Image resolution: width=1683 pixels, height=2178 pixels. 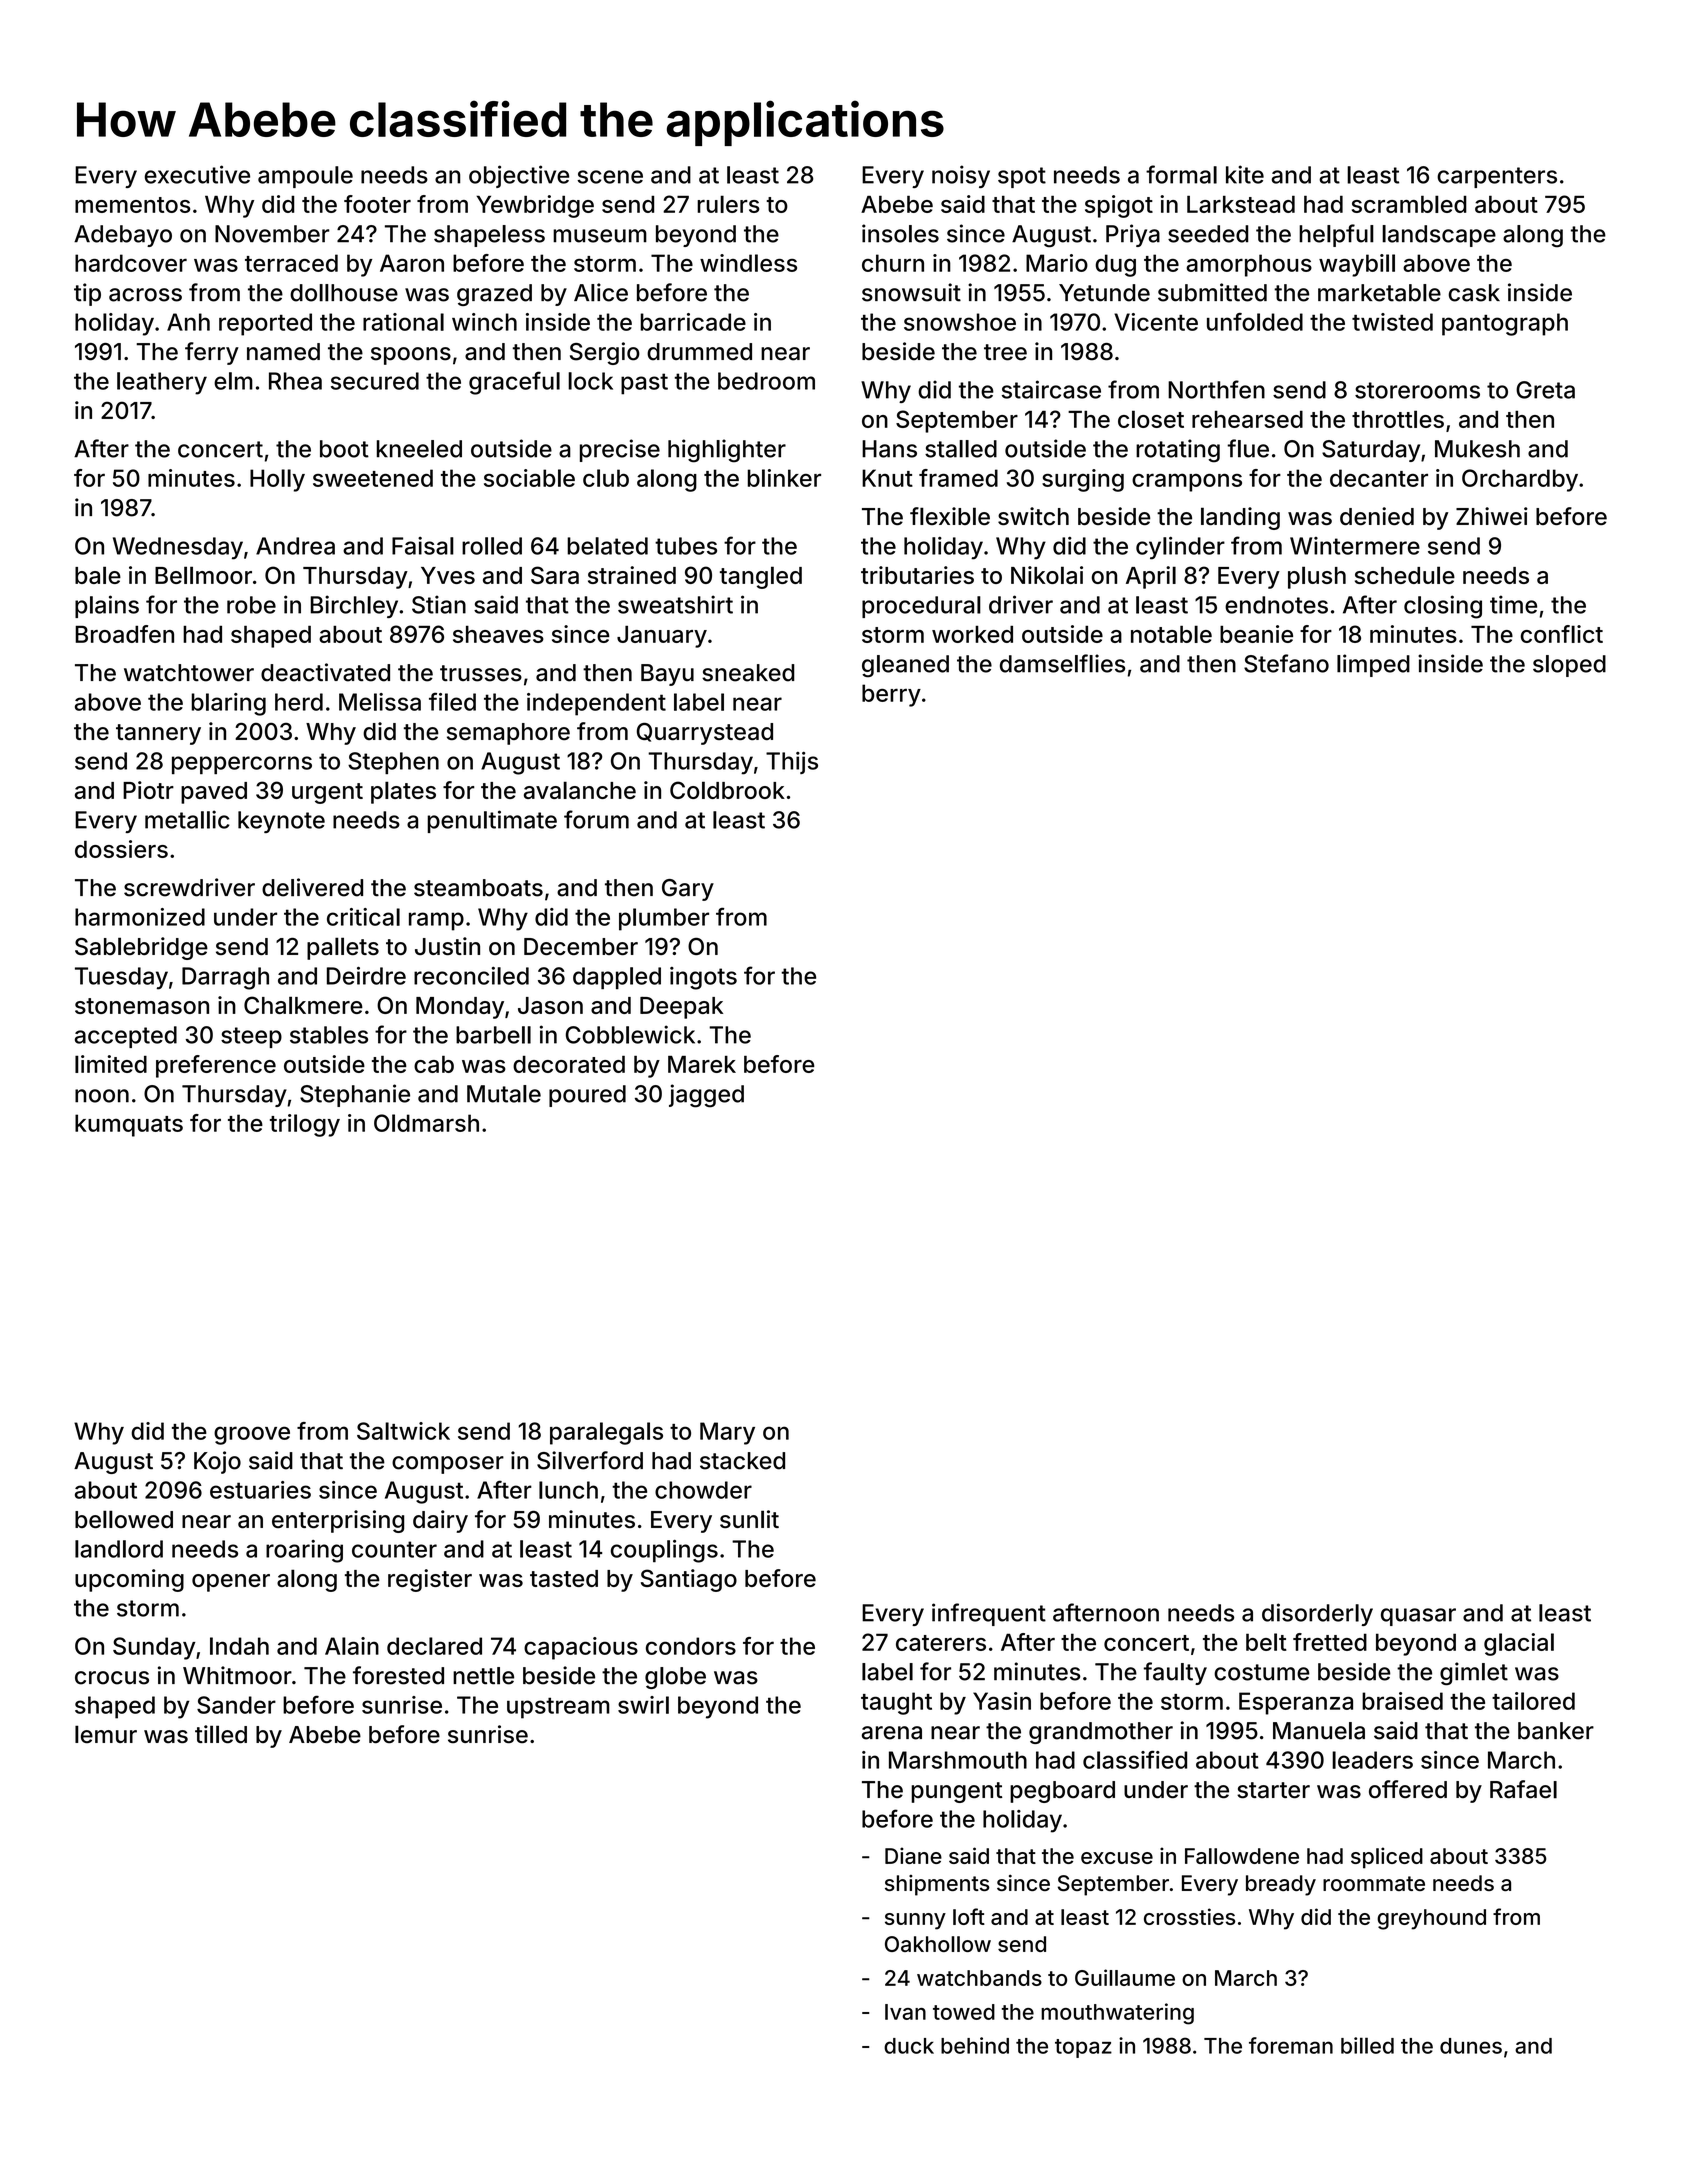 I want to click on glacial, so click(x=1519, y=1644).
